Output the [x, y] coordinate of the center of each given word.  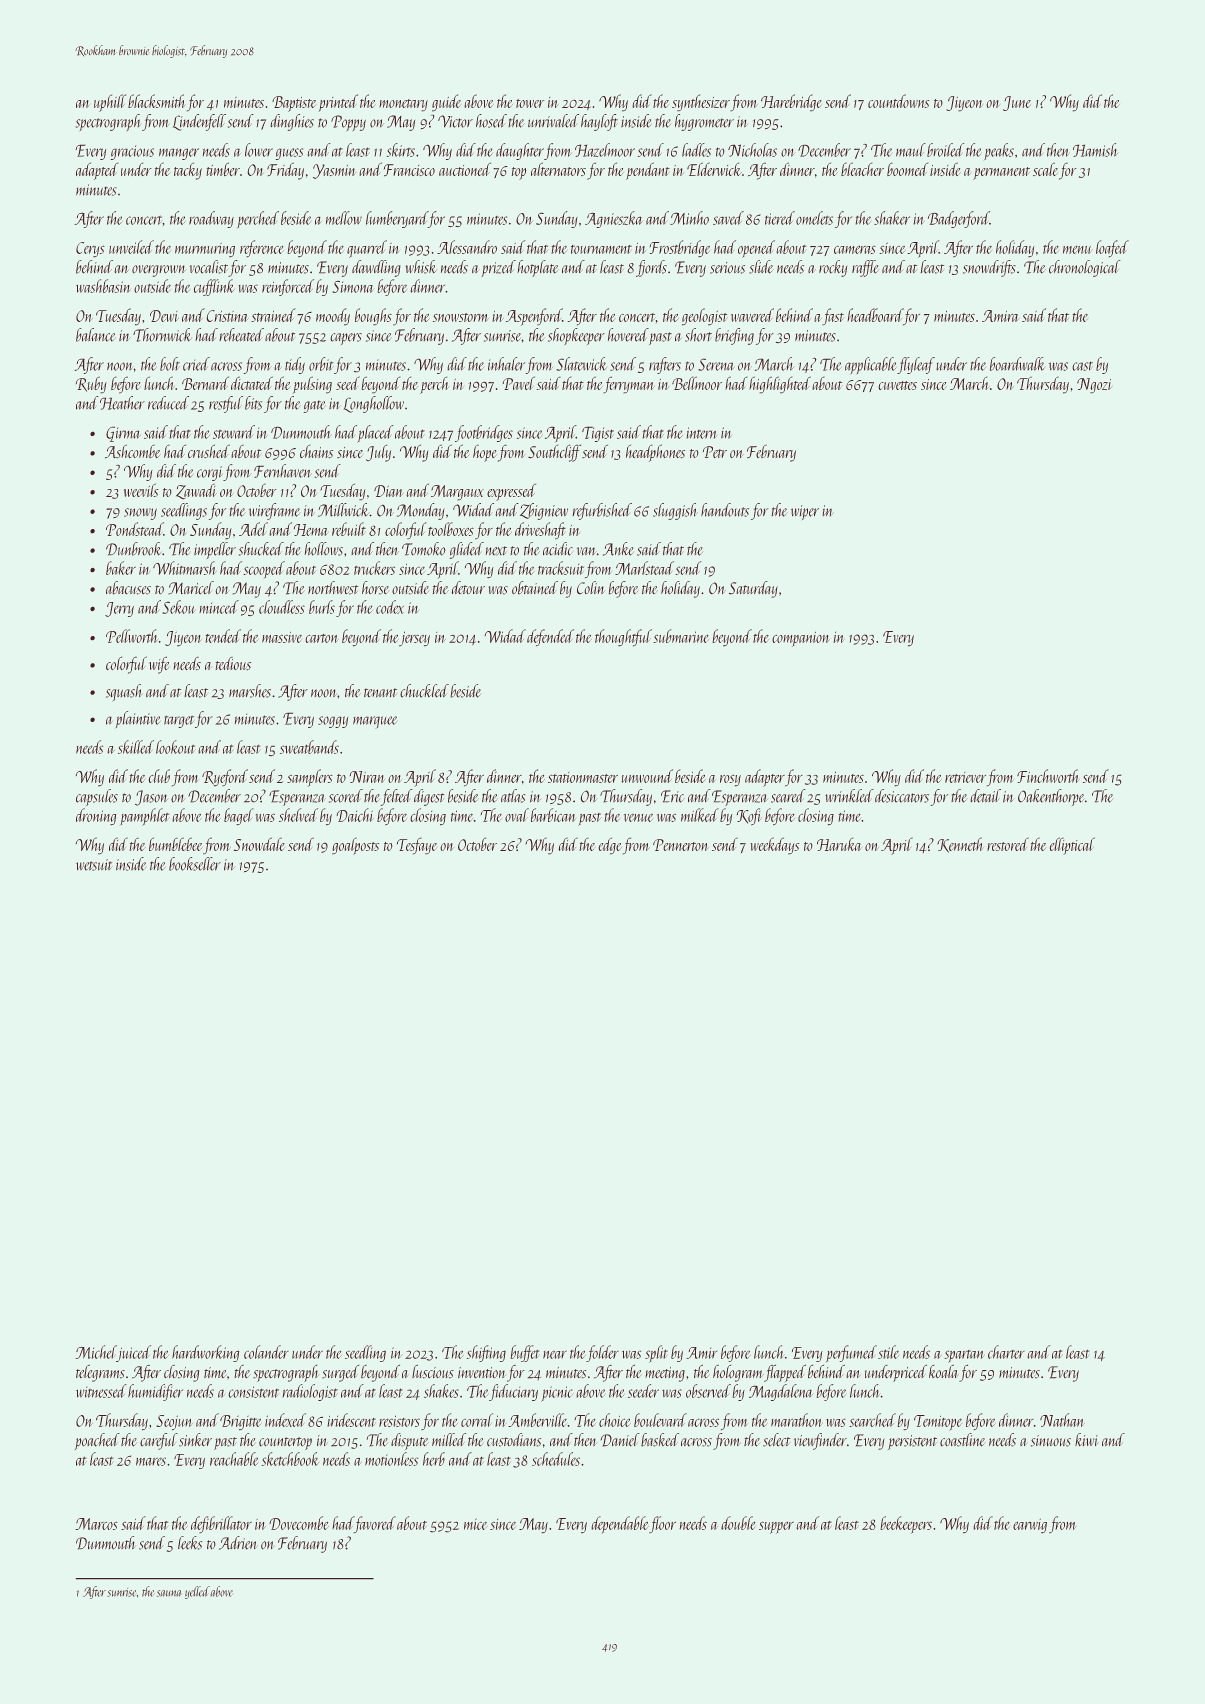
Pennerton [681, 845]
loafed [1112, 249]
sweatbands [309, 747]
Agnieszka [614, 219]
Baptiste [294, 104]
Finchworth [1048, 776]
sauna [169, 1593]
